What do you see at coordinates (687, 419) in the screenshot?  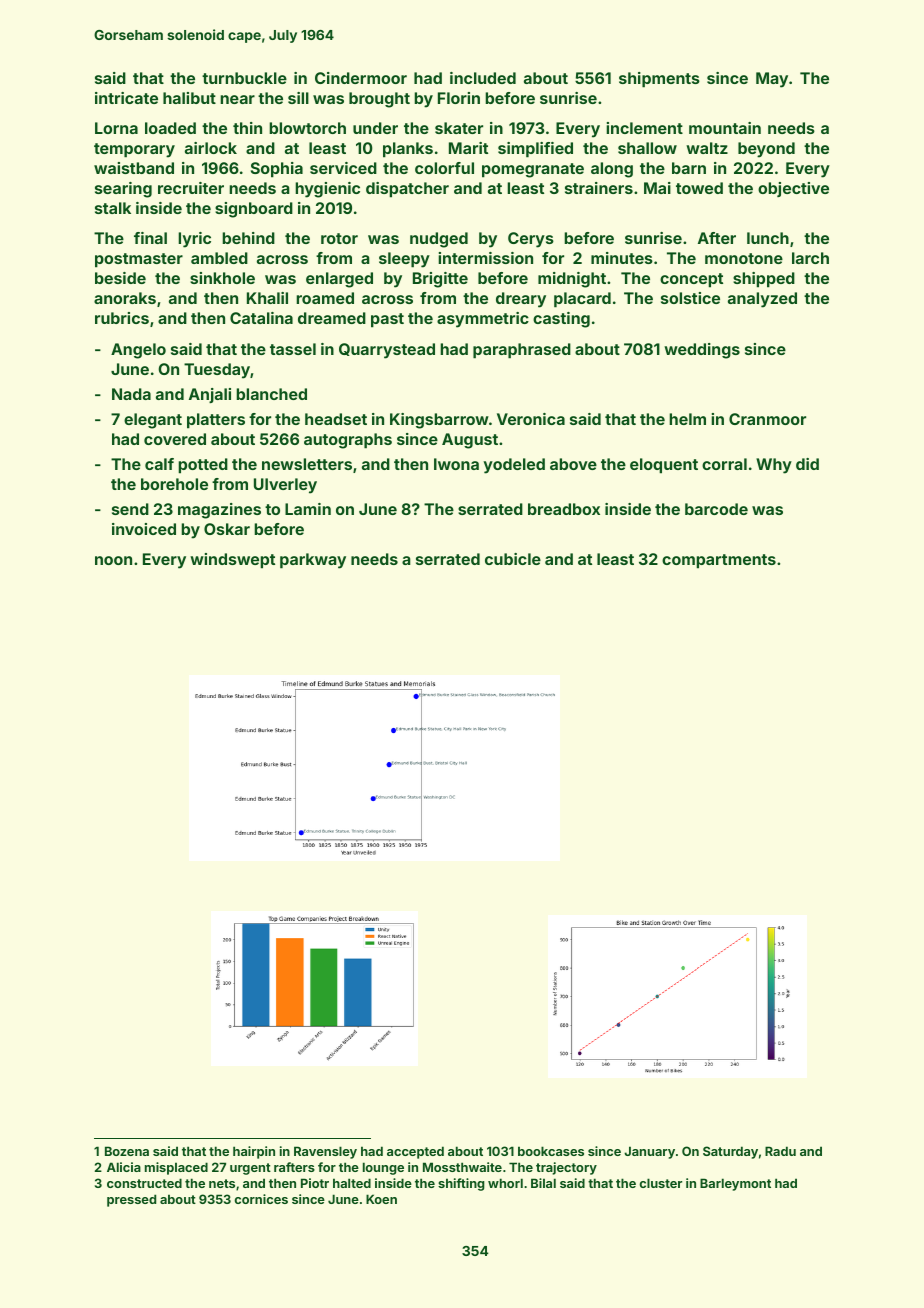 I see `helm` at bounding box center [687, 419].
